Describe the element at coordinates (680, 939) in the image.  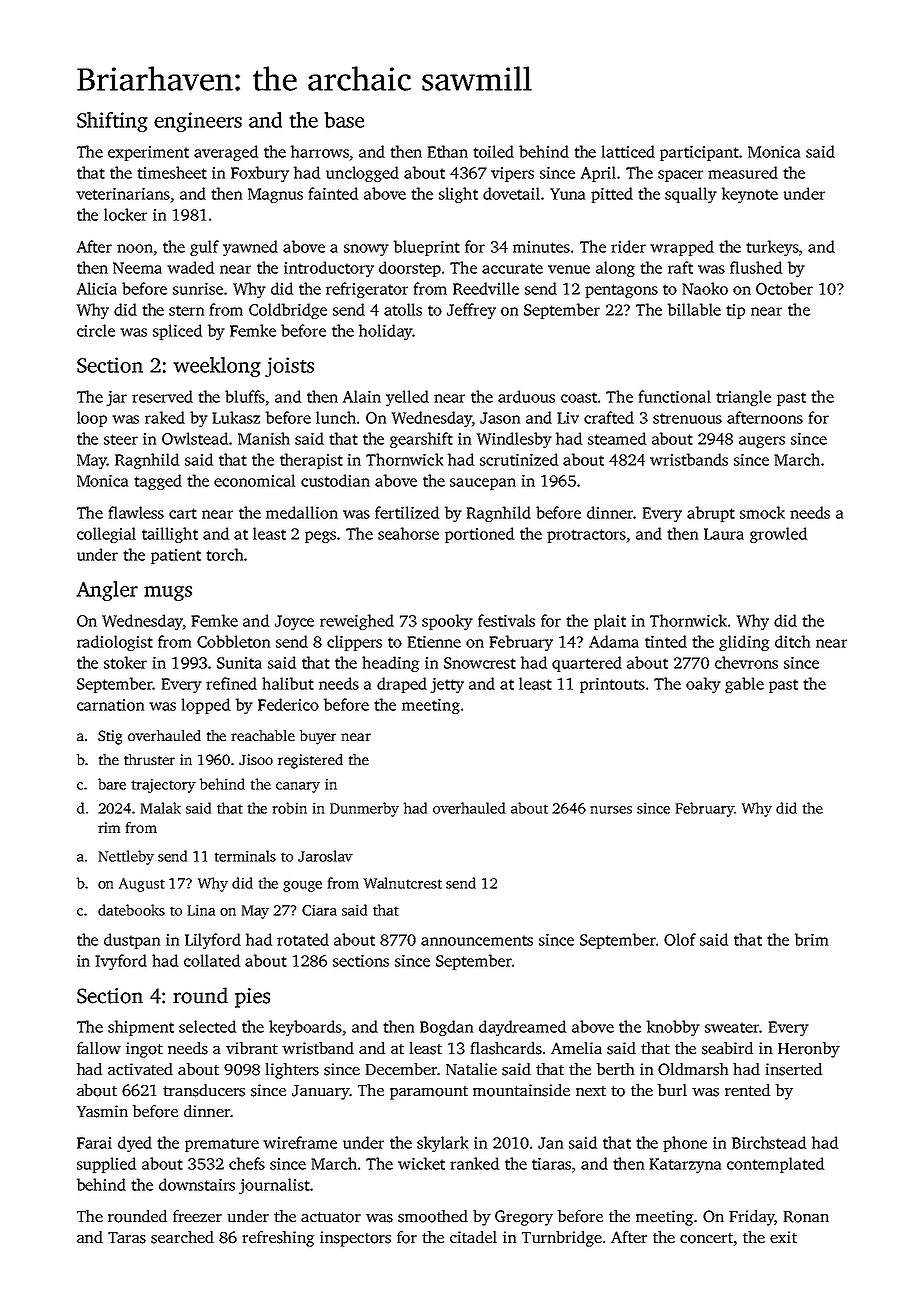
I see `Olof` at that location.
